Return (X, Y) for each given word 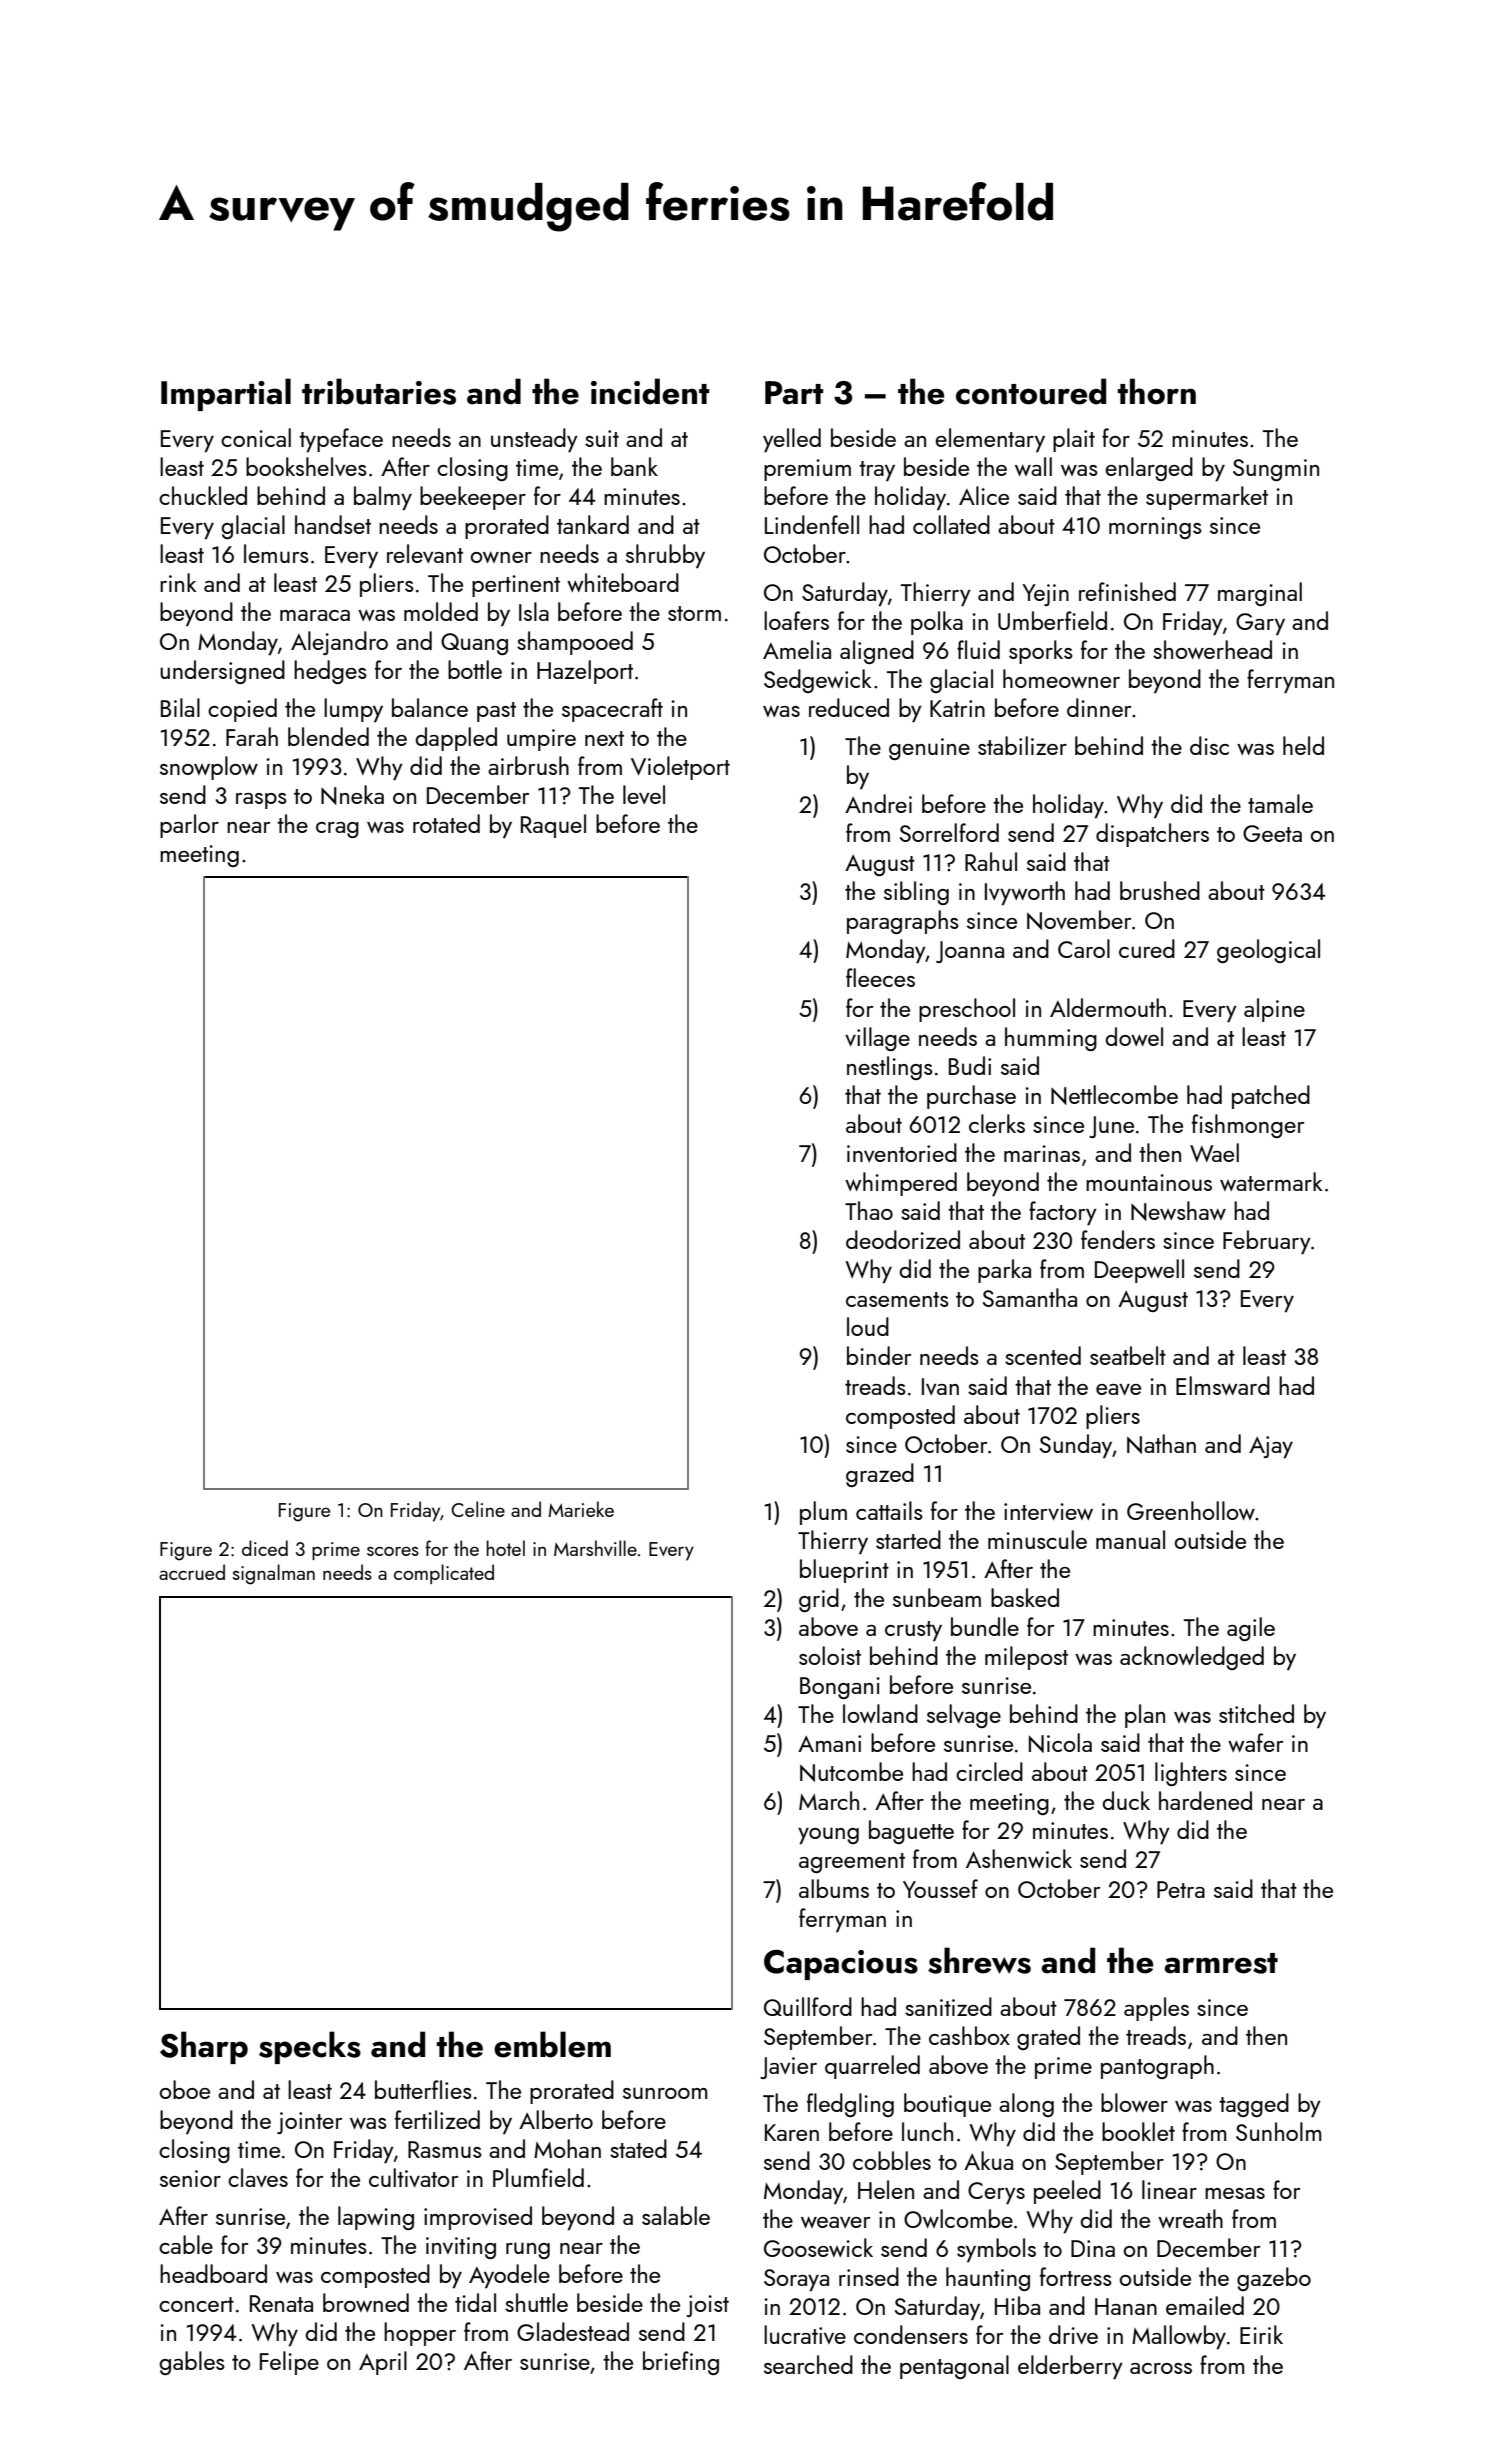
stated (638, 2148)
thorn (1156, 391)
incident (650, 391)
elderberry (1070, 2367)
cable (186, 2244)
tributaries (379, 391)
